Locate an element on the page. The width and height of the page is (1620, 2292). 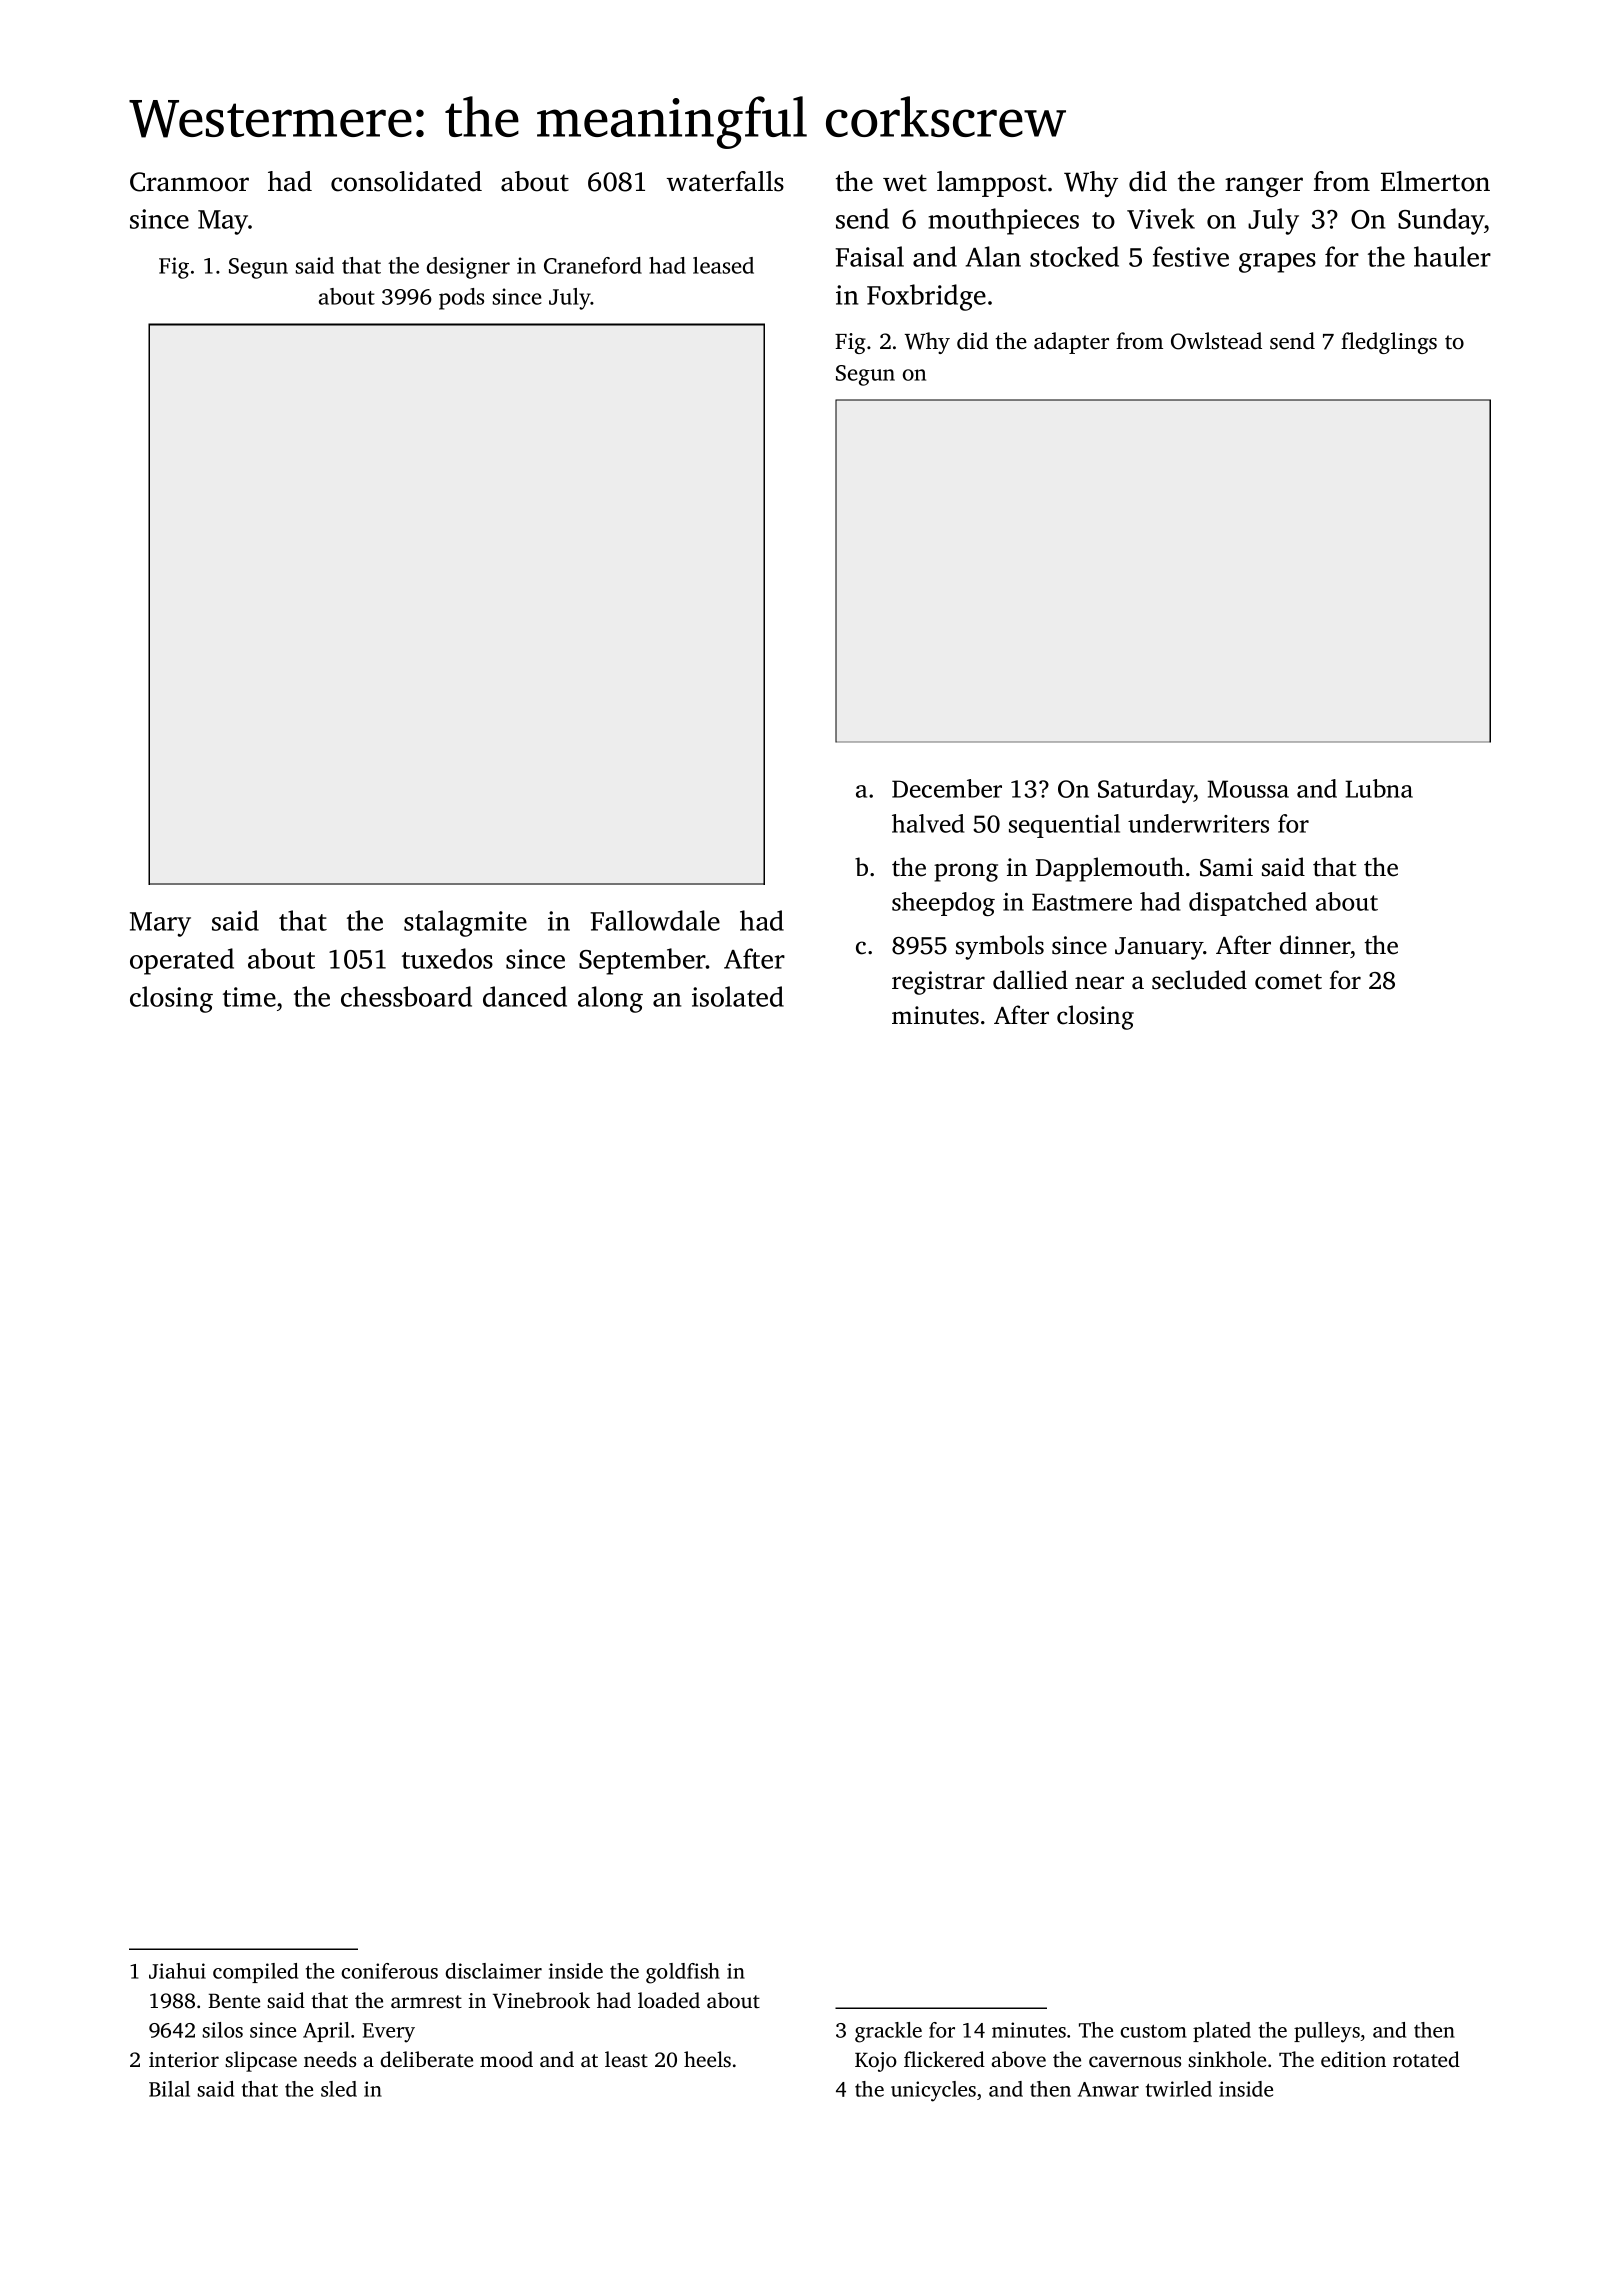
isolated is located at coordinates (738, 996).
